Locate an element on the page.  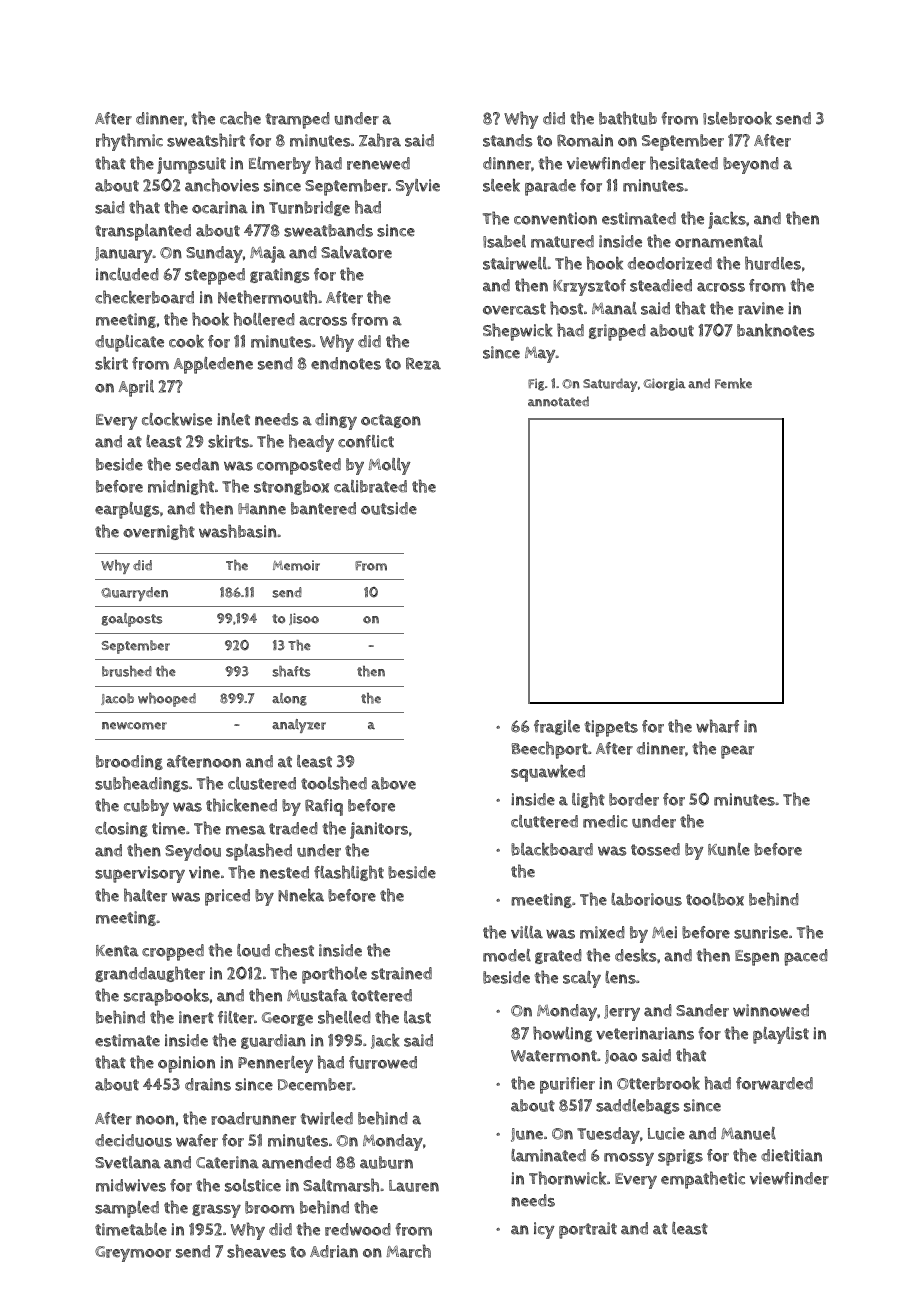
overcast is located at coordinates (514, 309).
